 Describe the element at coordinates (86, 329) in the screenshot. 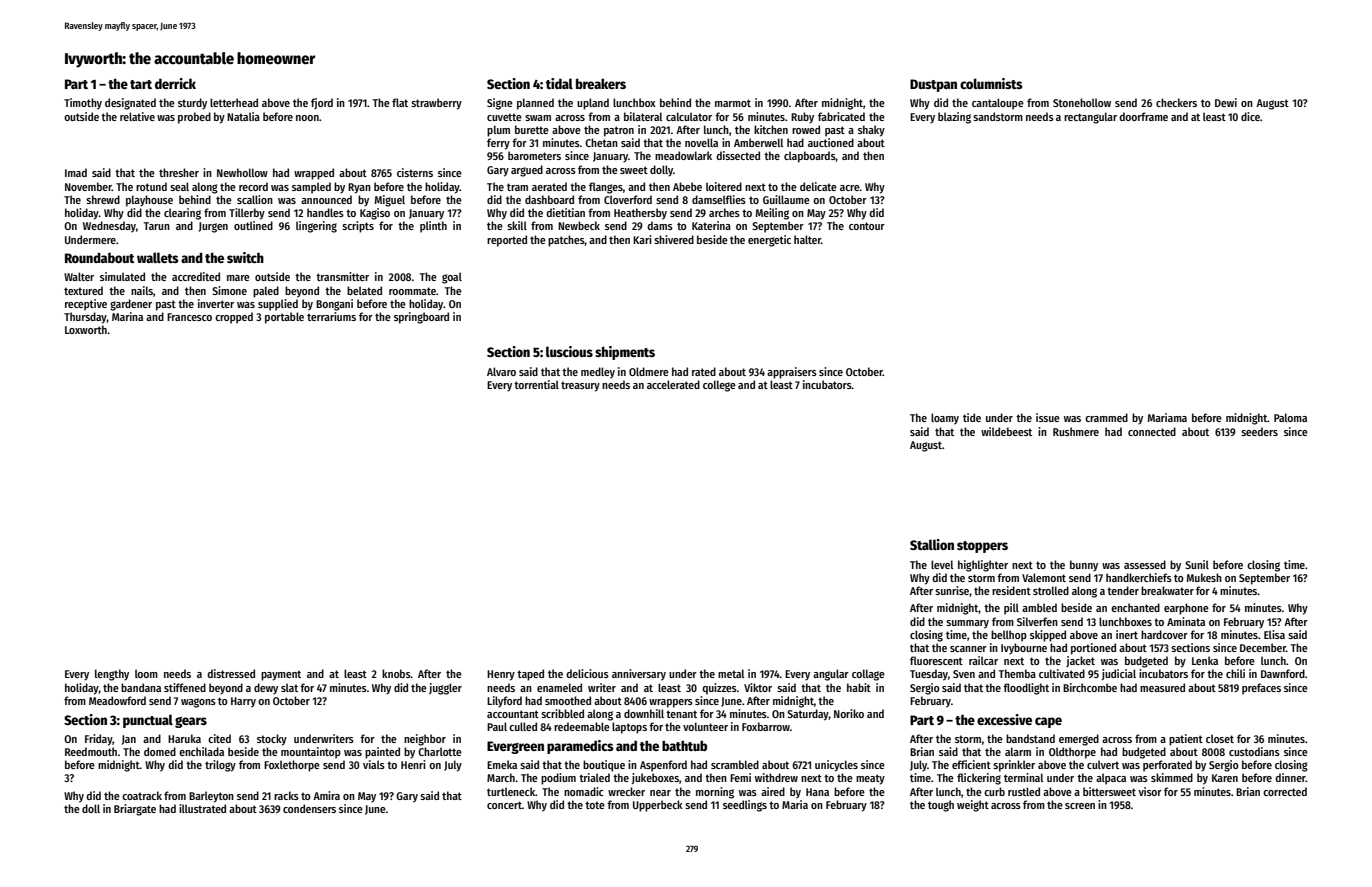

I see `Loxworth` at that location.
